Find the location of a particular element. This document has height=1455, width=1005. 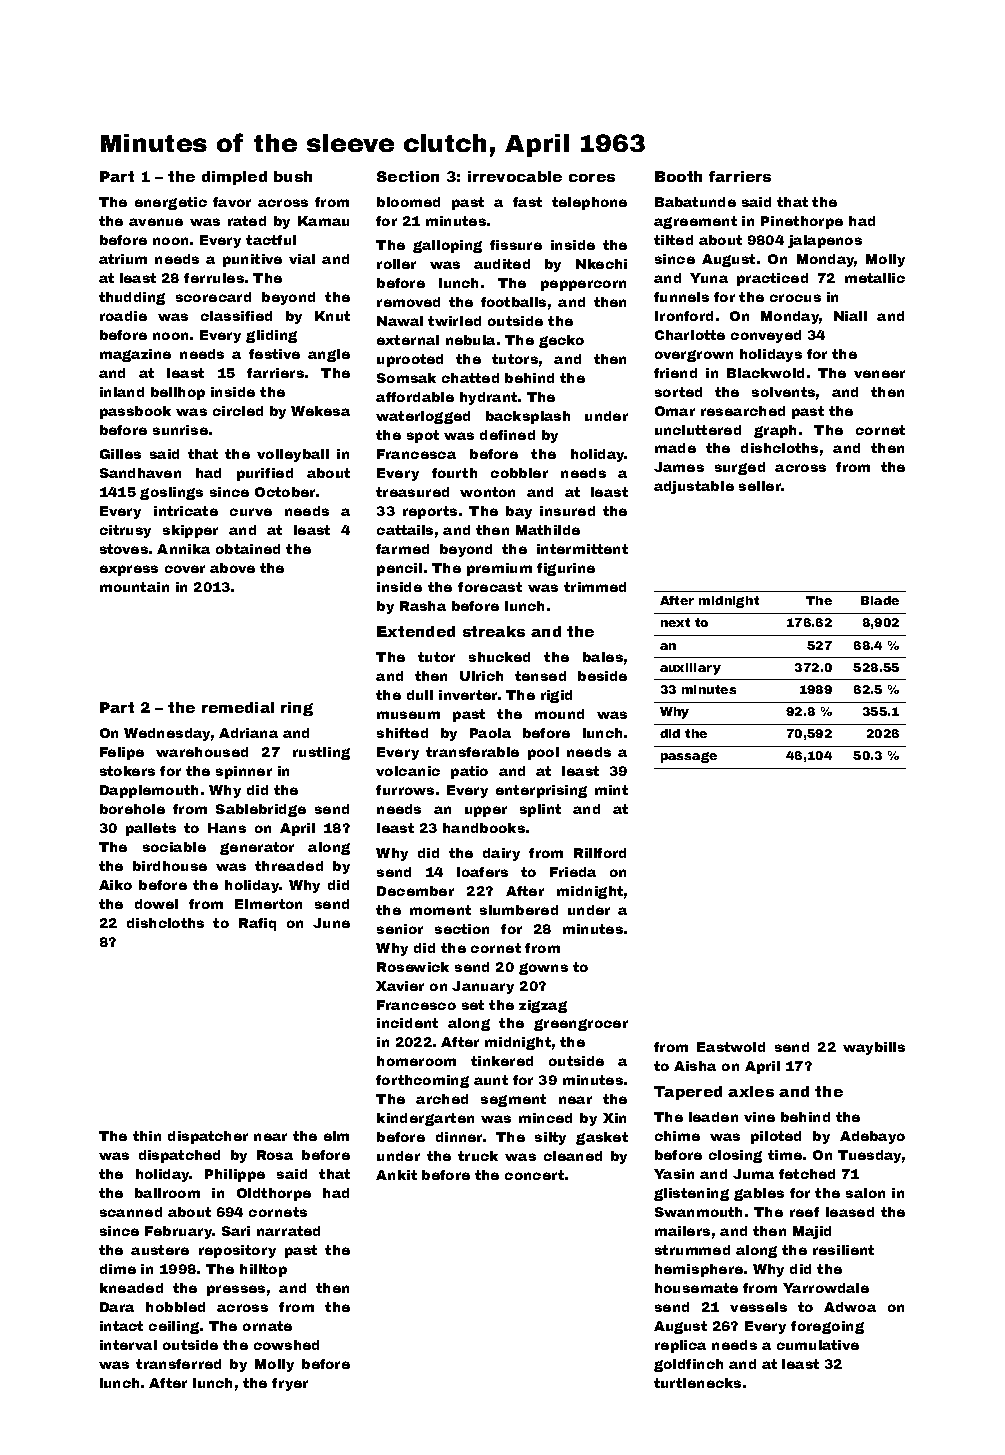

jalapenos is located at coordinates (825, 241).
